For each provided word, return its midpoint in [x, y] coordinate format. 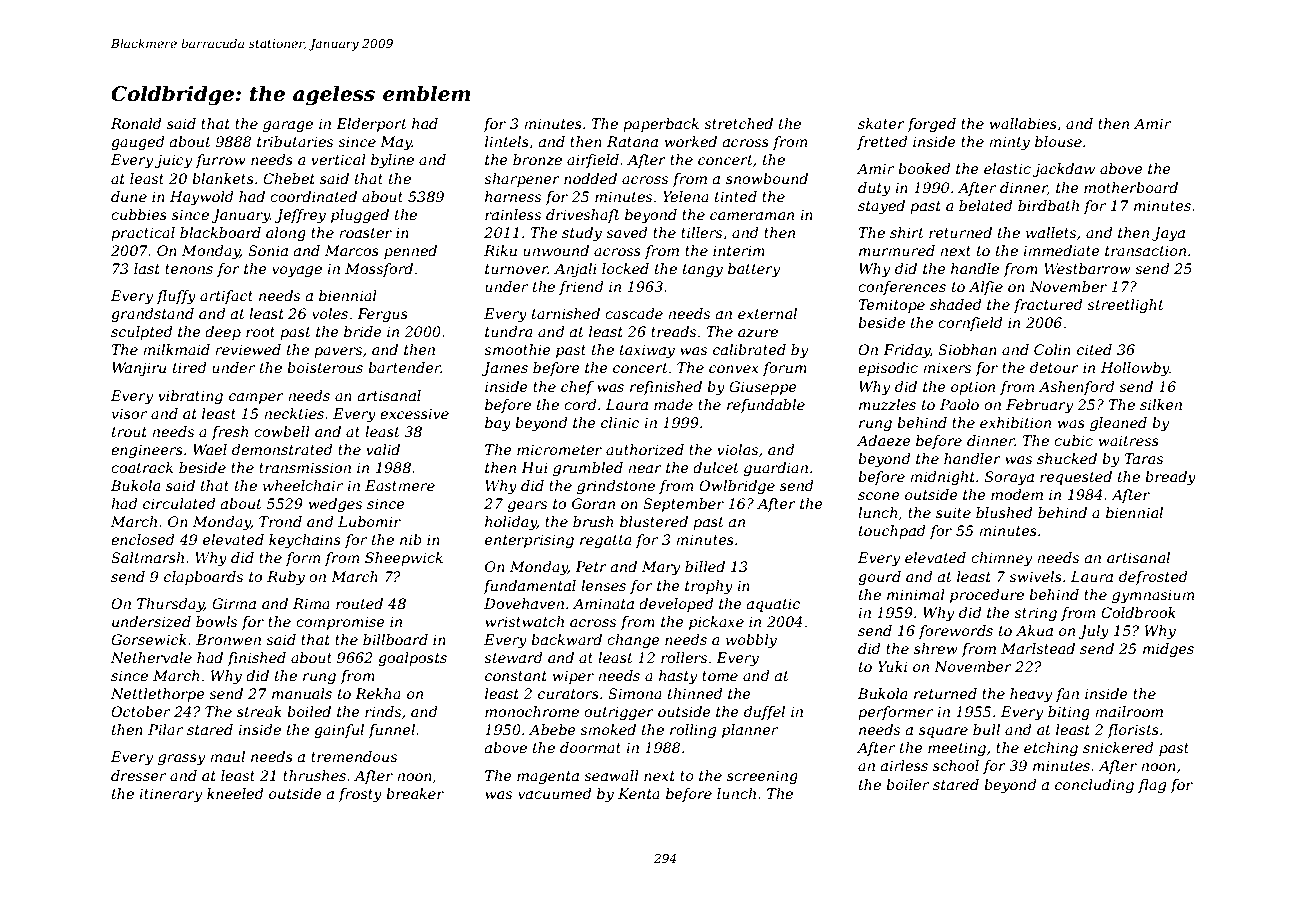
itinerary [170, 795]
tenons [189, 269]
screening [762, 777]
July [1093, 632]
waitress [1129, 440]
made [673, 404]
